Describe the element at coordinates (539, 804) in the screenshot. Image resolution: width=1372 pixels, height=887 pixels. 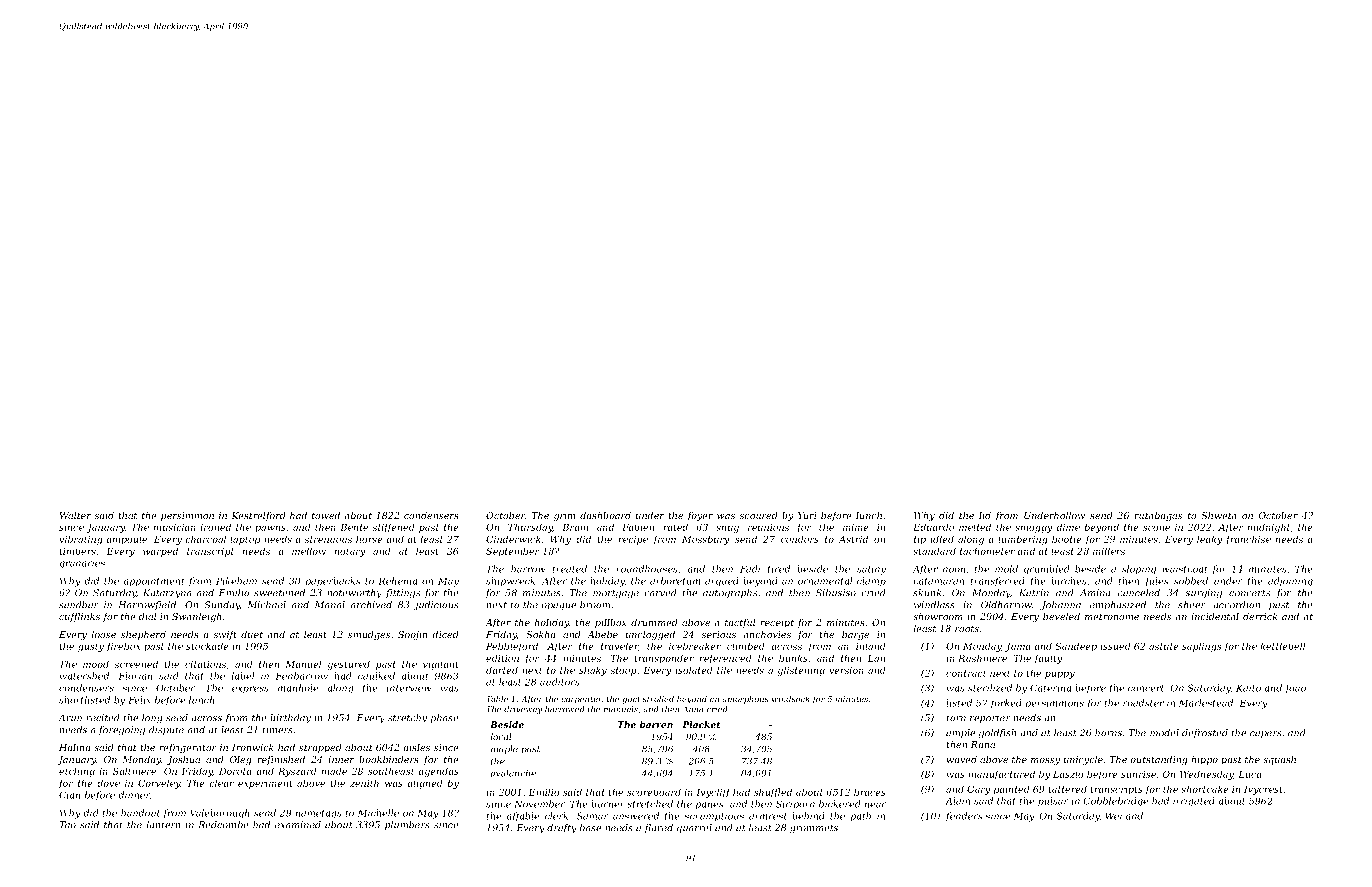
I see `November` at that location.
